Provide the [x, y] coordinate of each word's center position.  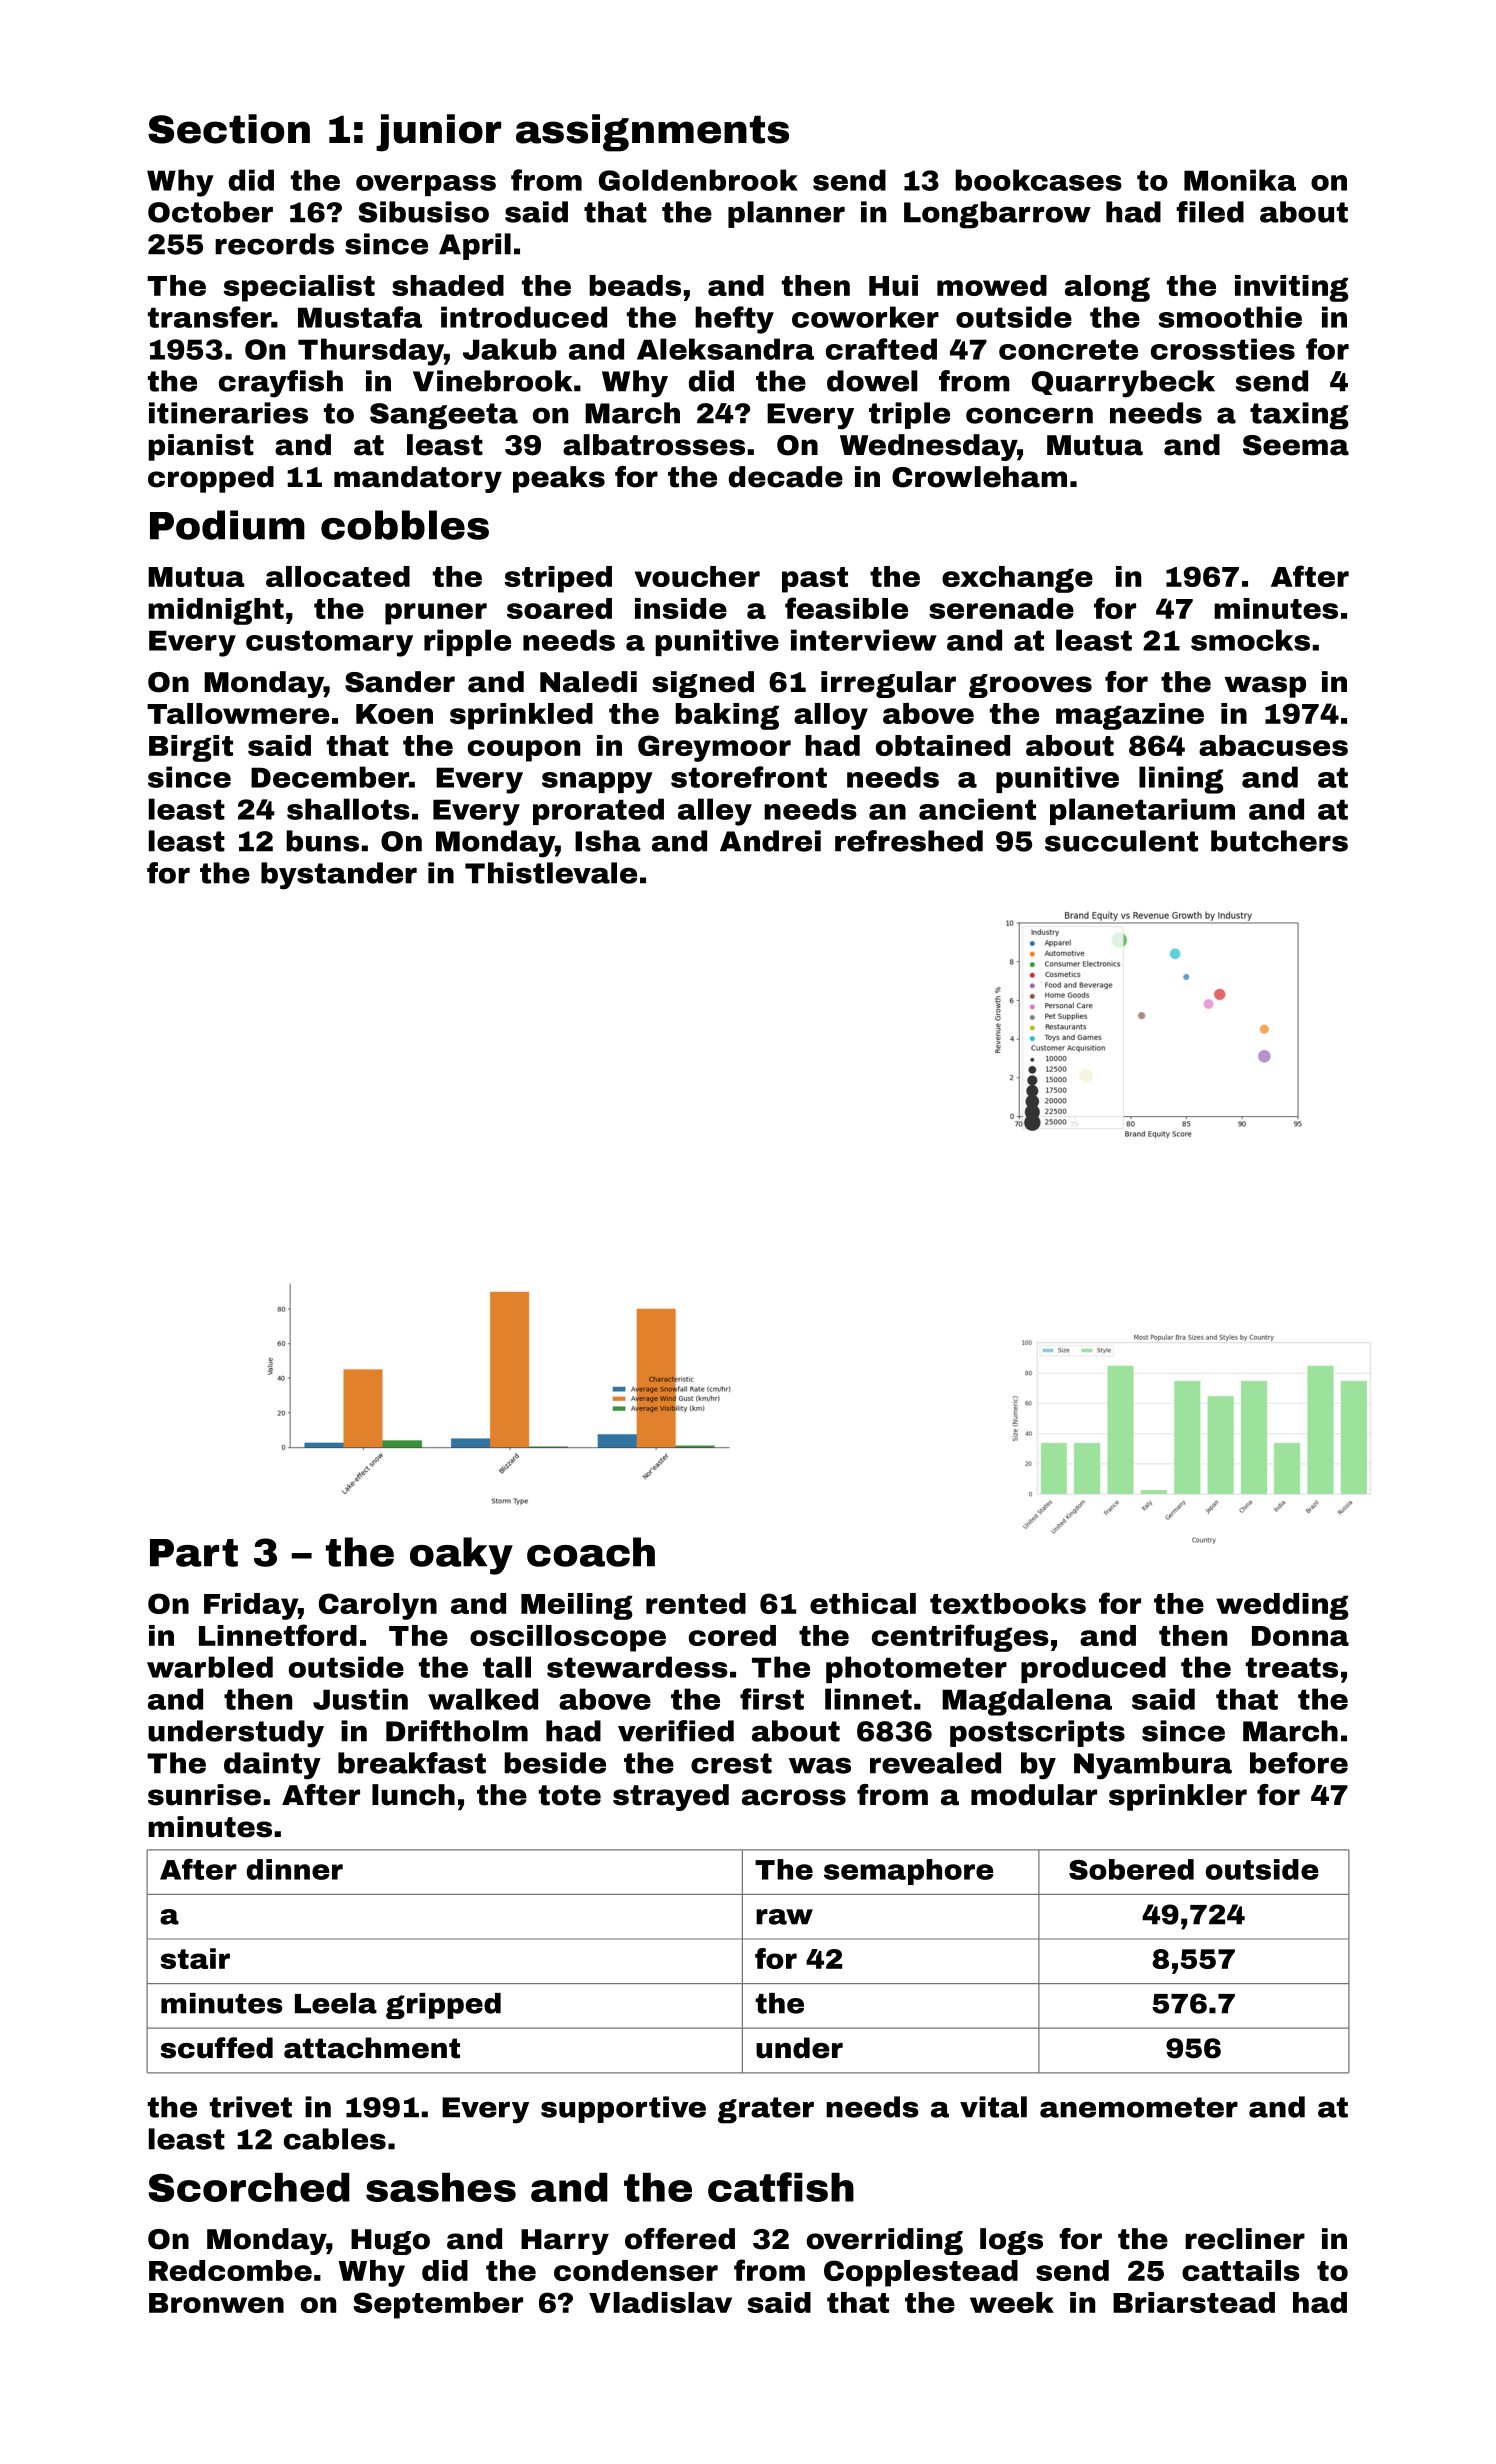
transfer [210, 317]
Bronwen [216, 2303]
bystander [339, 876]
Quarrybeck [1123, 384]
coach [591, 1552]
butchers [1279, 841]
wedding [1282, 1606]
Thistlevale [551, 873]
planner [786, 214]
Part [194, 1553]
